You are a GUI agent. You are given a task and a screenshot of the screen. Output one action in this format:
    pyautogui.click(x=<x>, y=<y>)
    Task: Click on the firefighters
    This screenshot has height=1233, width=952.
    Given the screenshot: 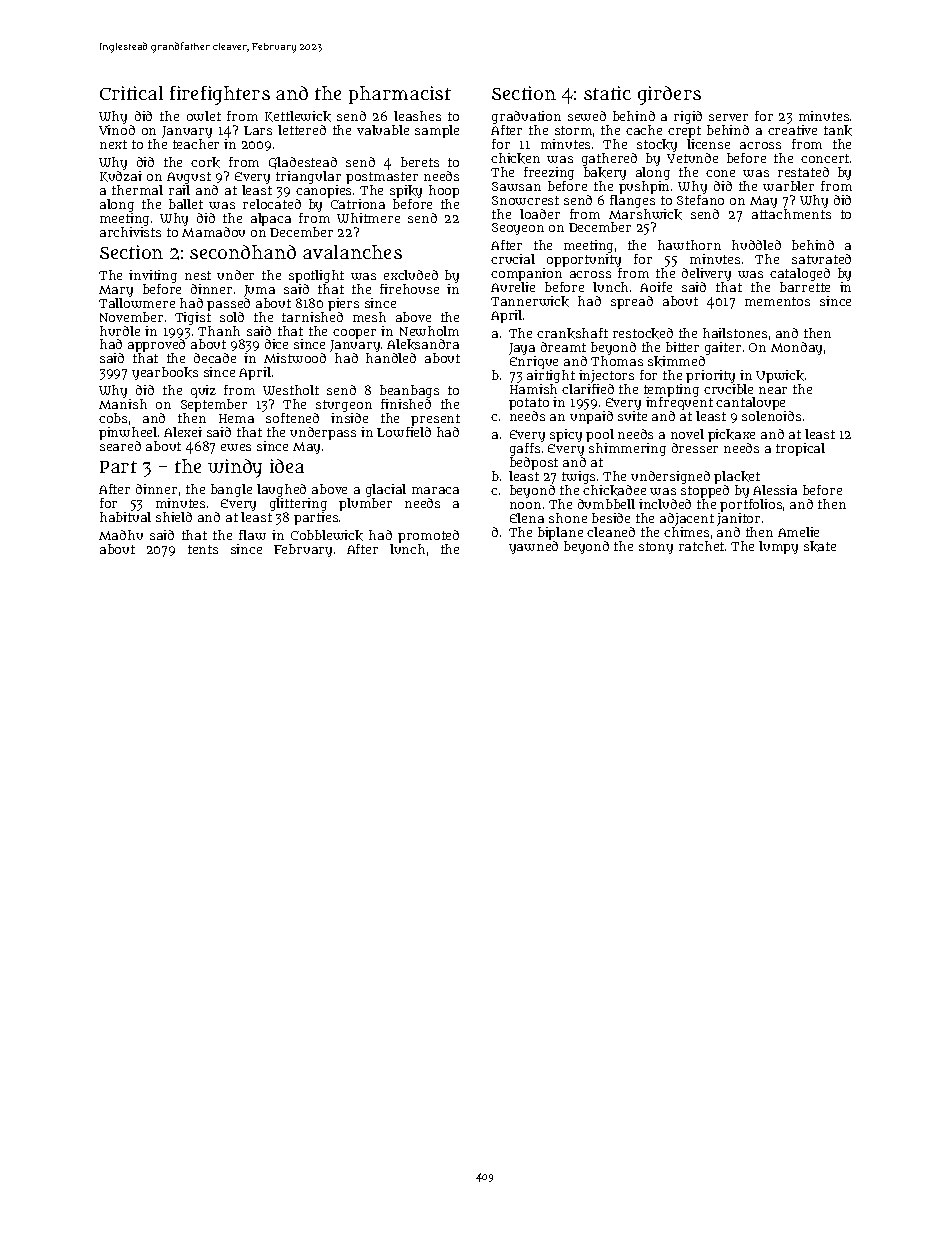 What is the action you would take?
    pyautogui.click(x=220, y=95)
